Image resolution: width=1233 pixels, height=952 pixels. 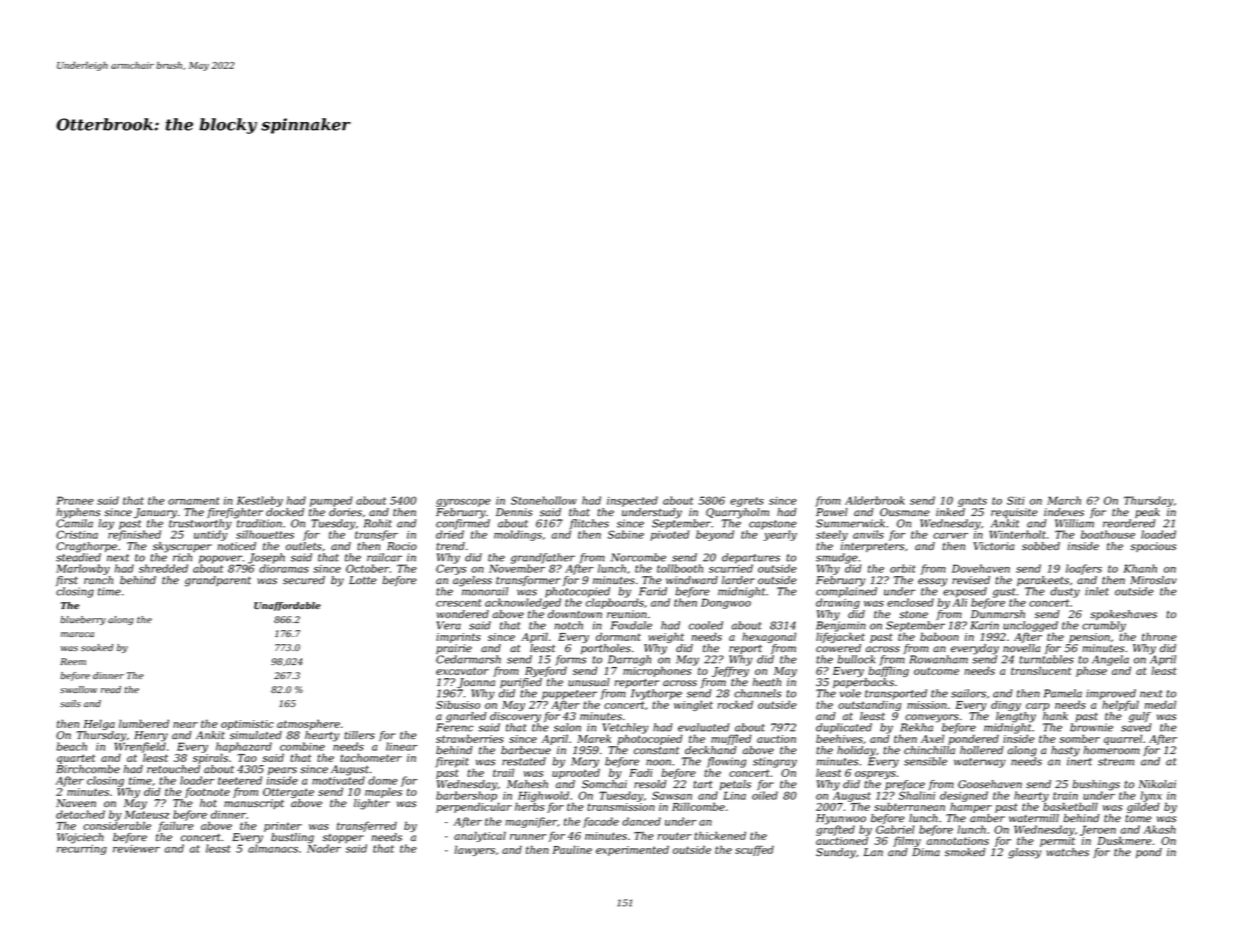 What do you see at coordinates (641, 821) in the screenshot?
I see `danced` at bounding box center [641, 821].
